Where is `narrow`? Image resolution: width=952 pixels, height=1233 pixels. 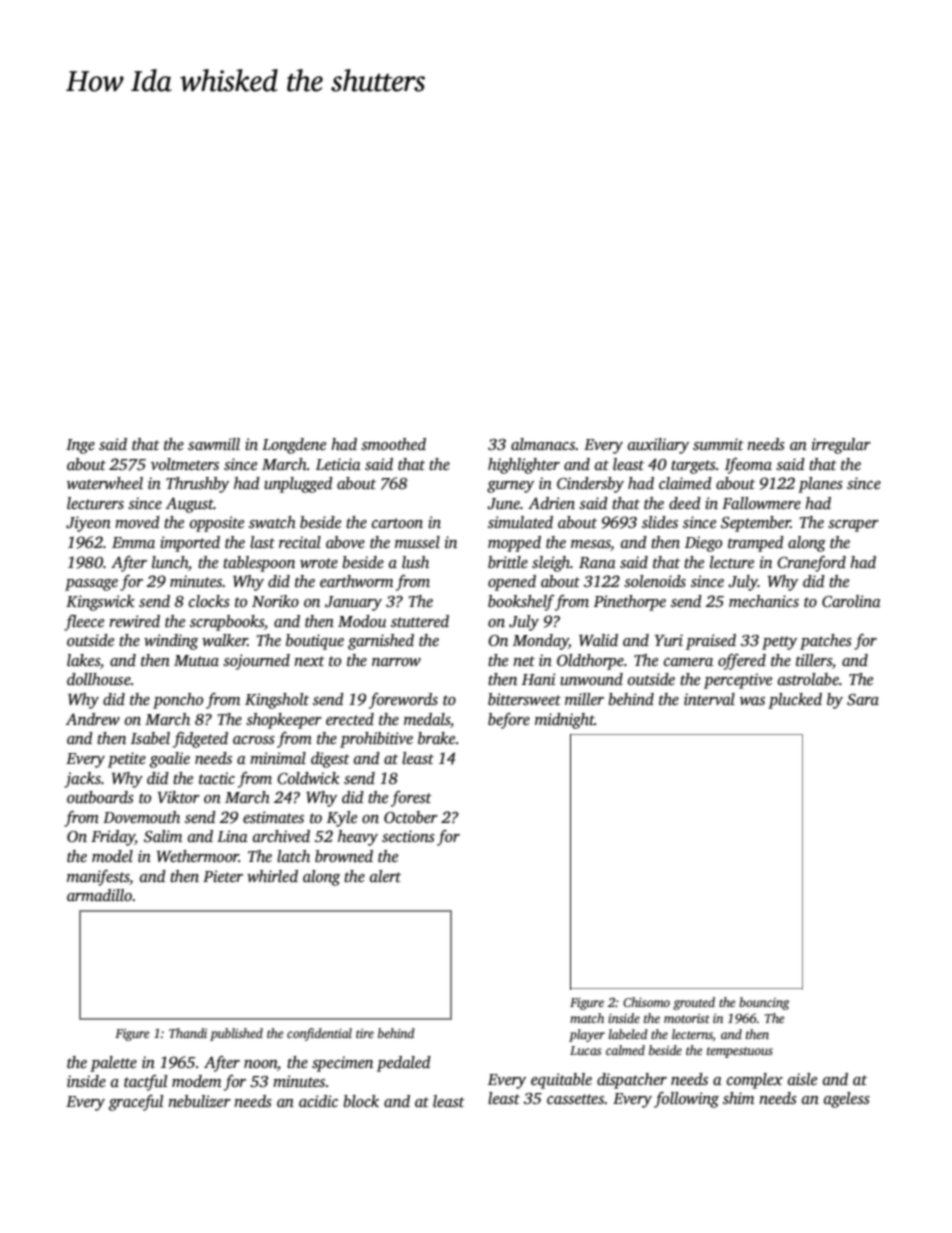
narrow is located at coordinates (396, 662).
